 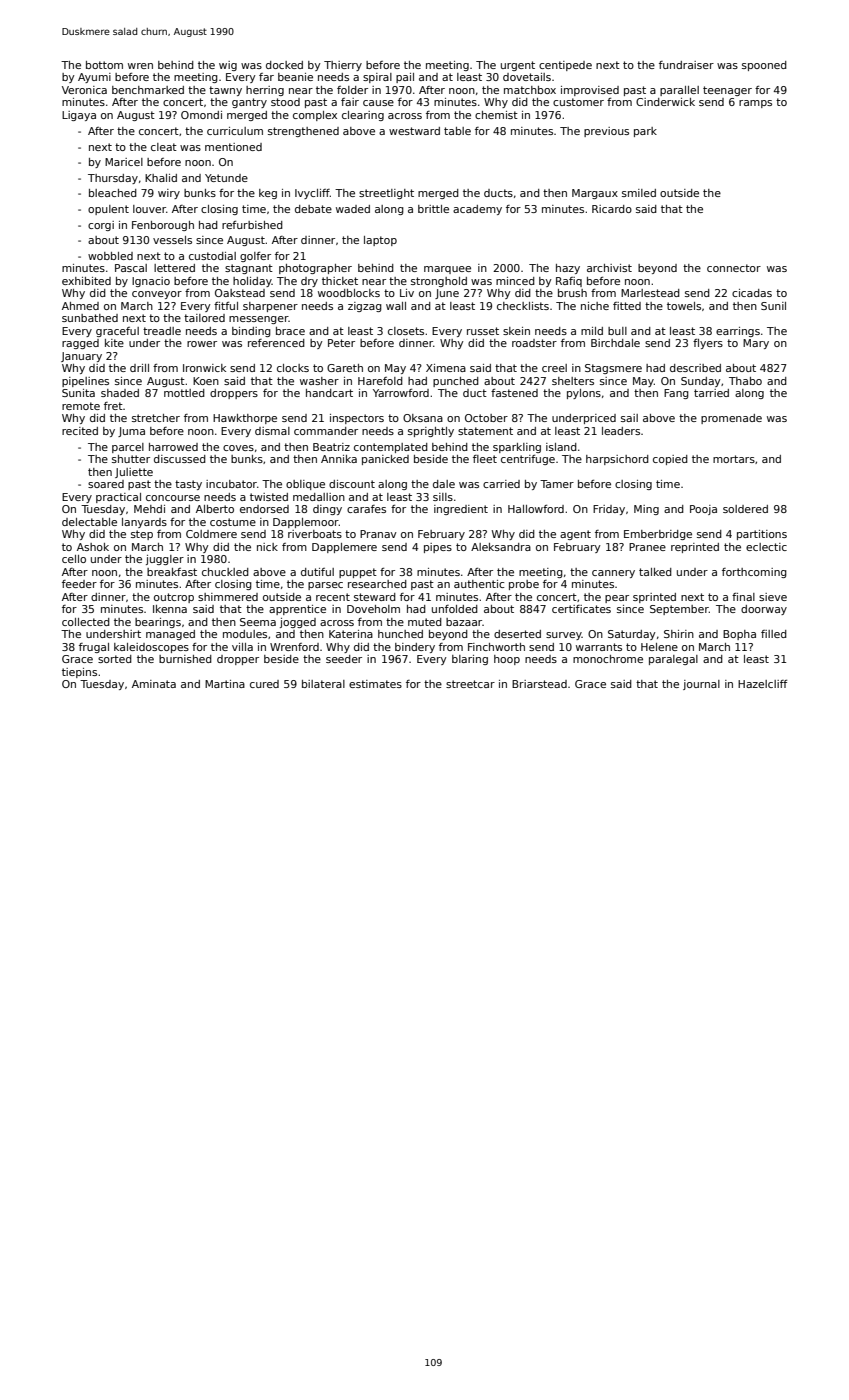 What do you see at coordinates (632, 635) in the screenshot?
I see `Saturday` at bounding box center [632, 635].
